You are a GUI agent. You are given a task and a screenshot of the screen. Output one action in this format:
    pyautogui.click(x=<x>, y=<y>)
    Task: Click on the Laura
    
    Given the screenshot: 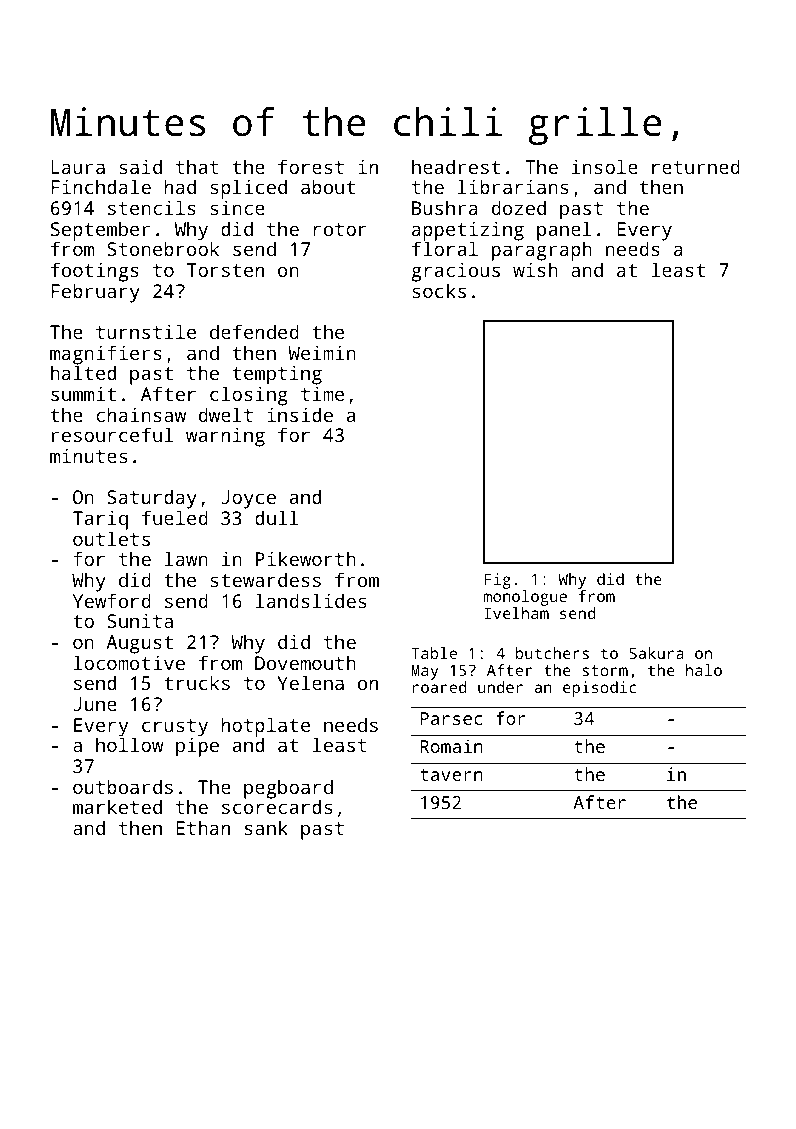 What is the action you would take?
    pyautogui.click(x=78, y=167)
